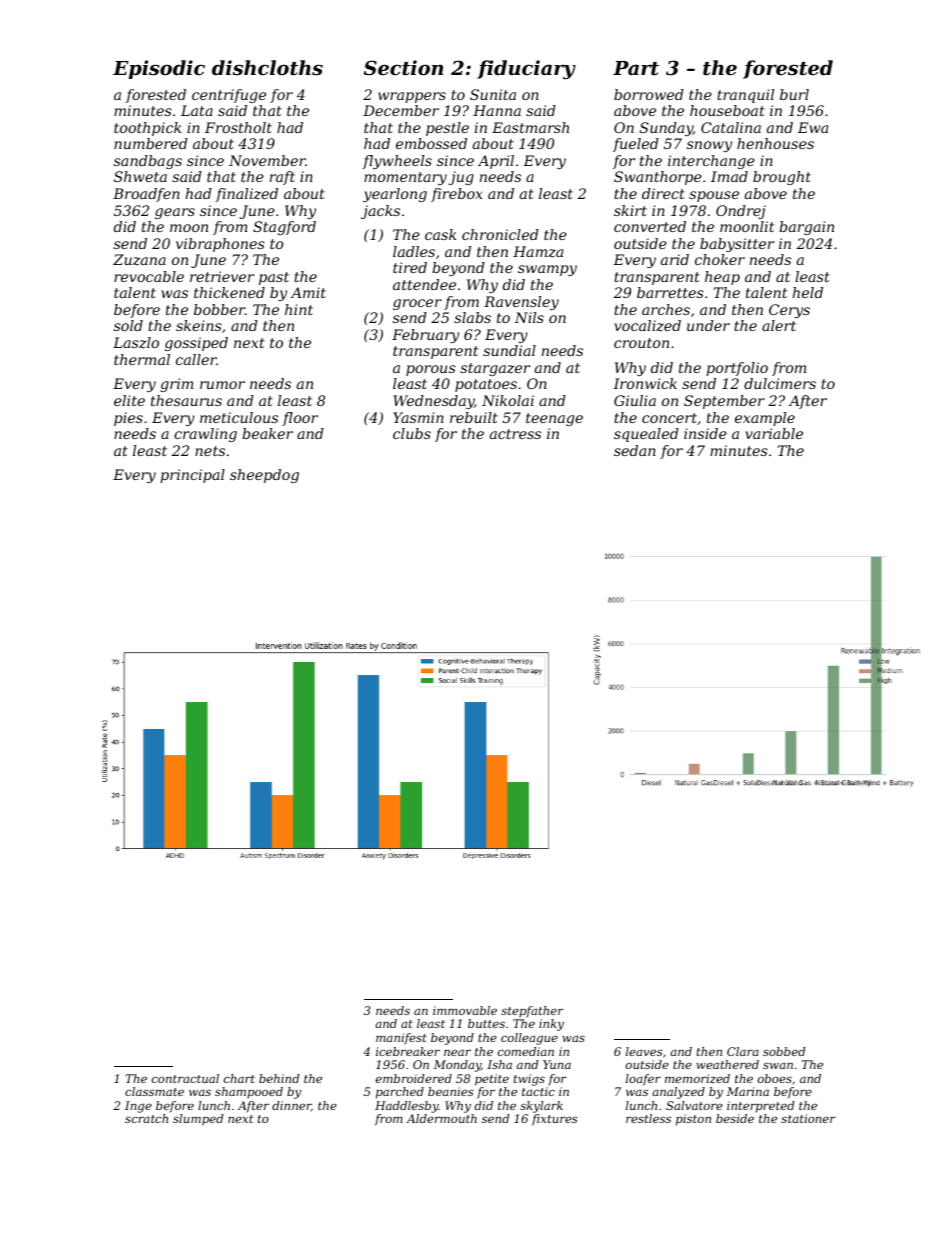 The width and height of the page is (952, 1233). I want to click on concert, so click(669, 418).
